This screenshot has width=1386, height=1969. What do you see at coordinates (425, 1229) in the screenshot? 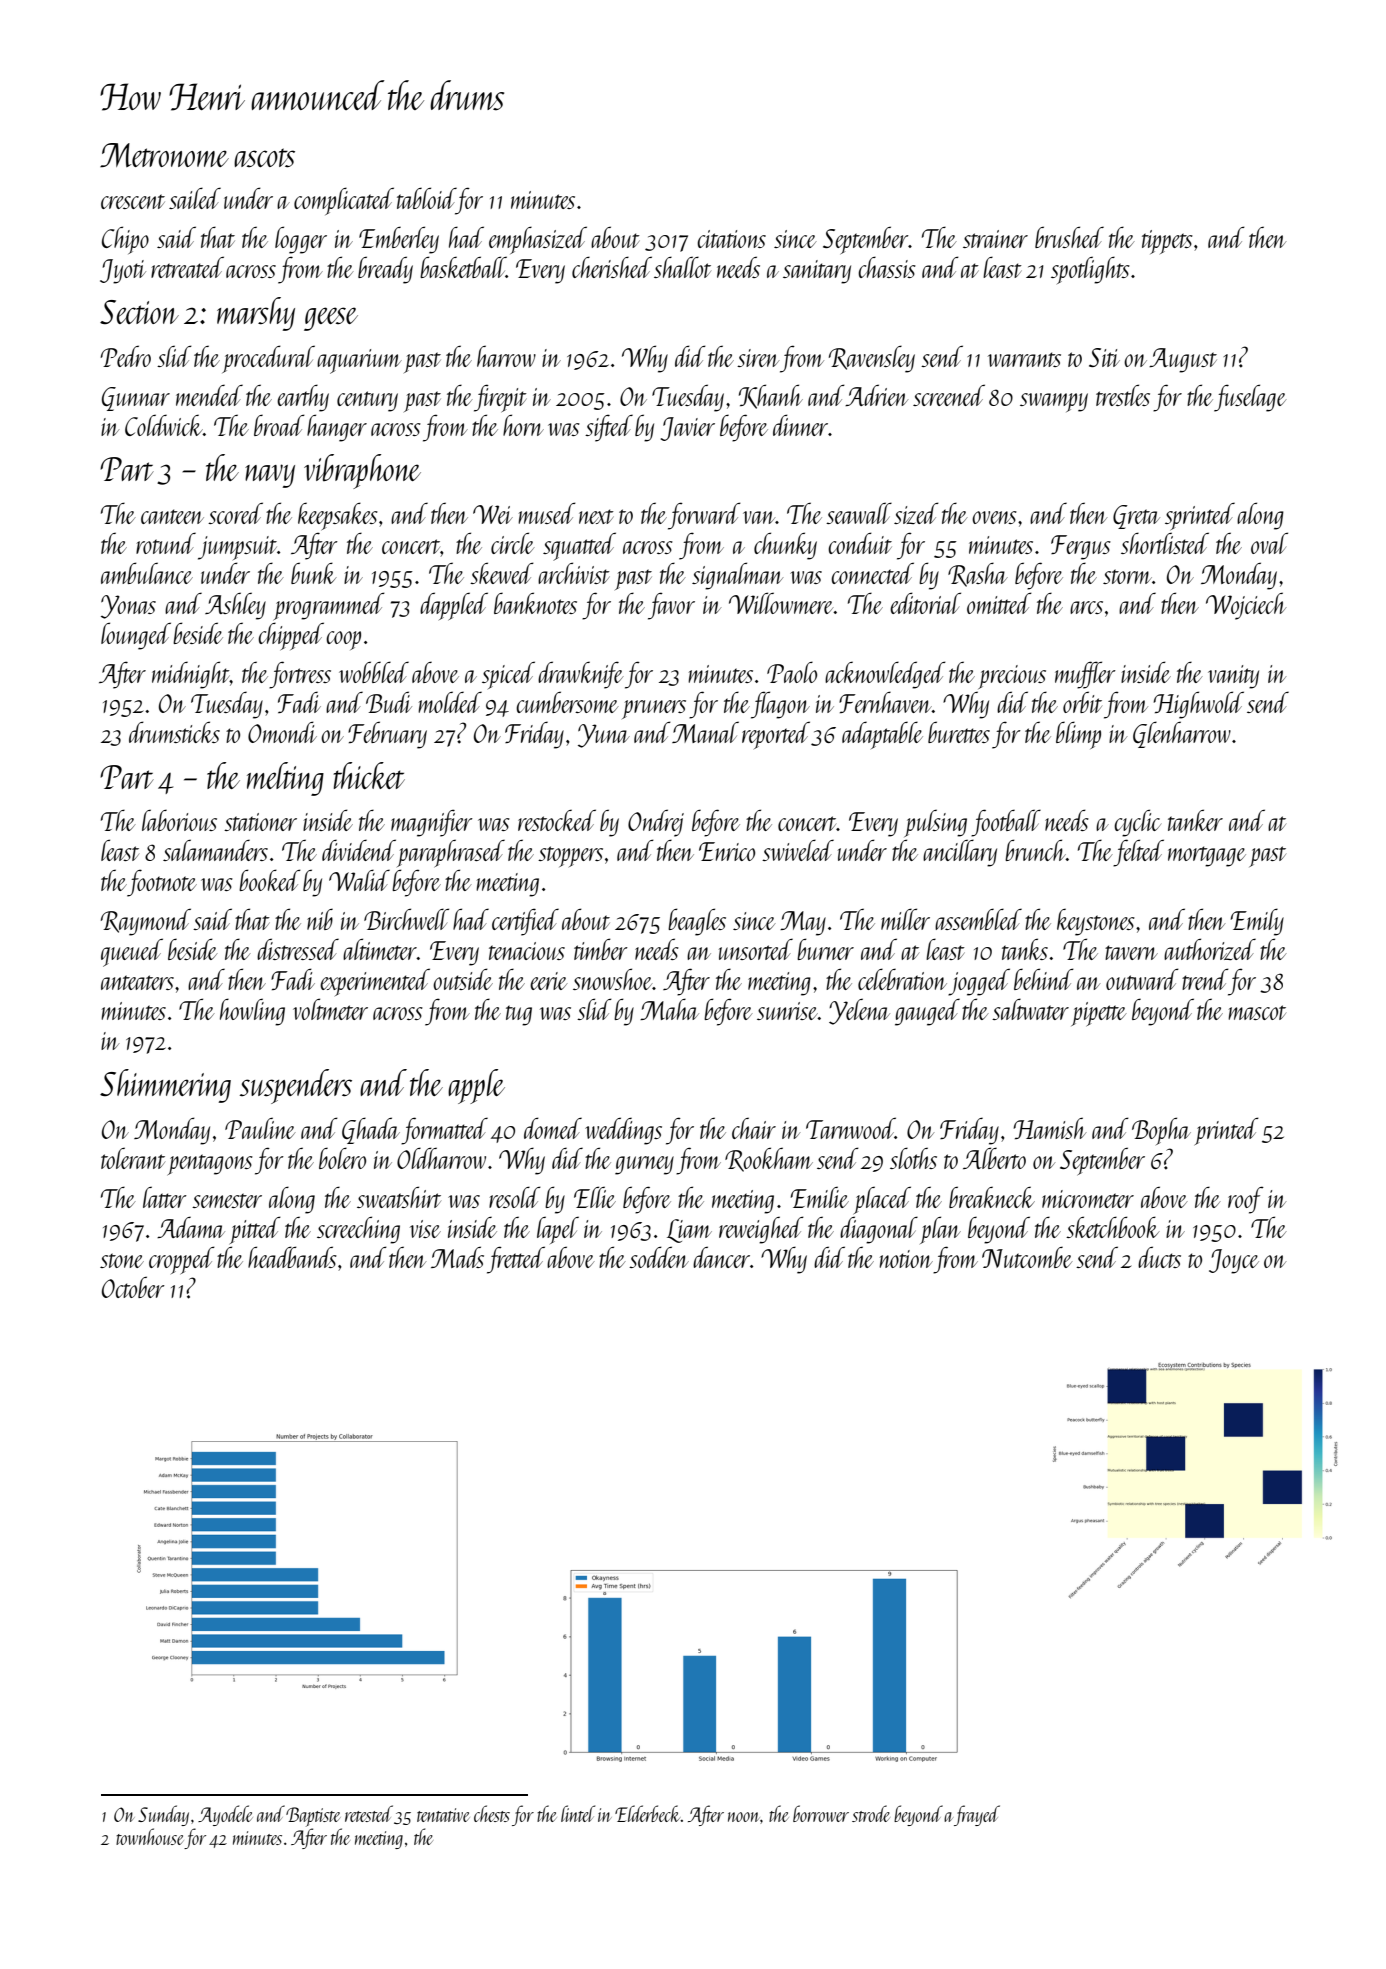
I see `vise` at bounding box center [425, 1229].
